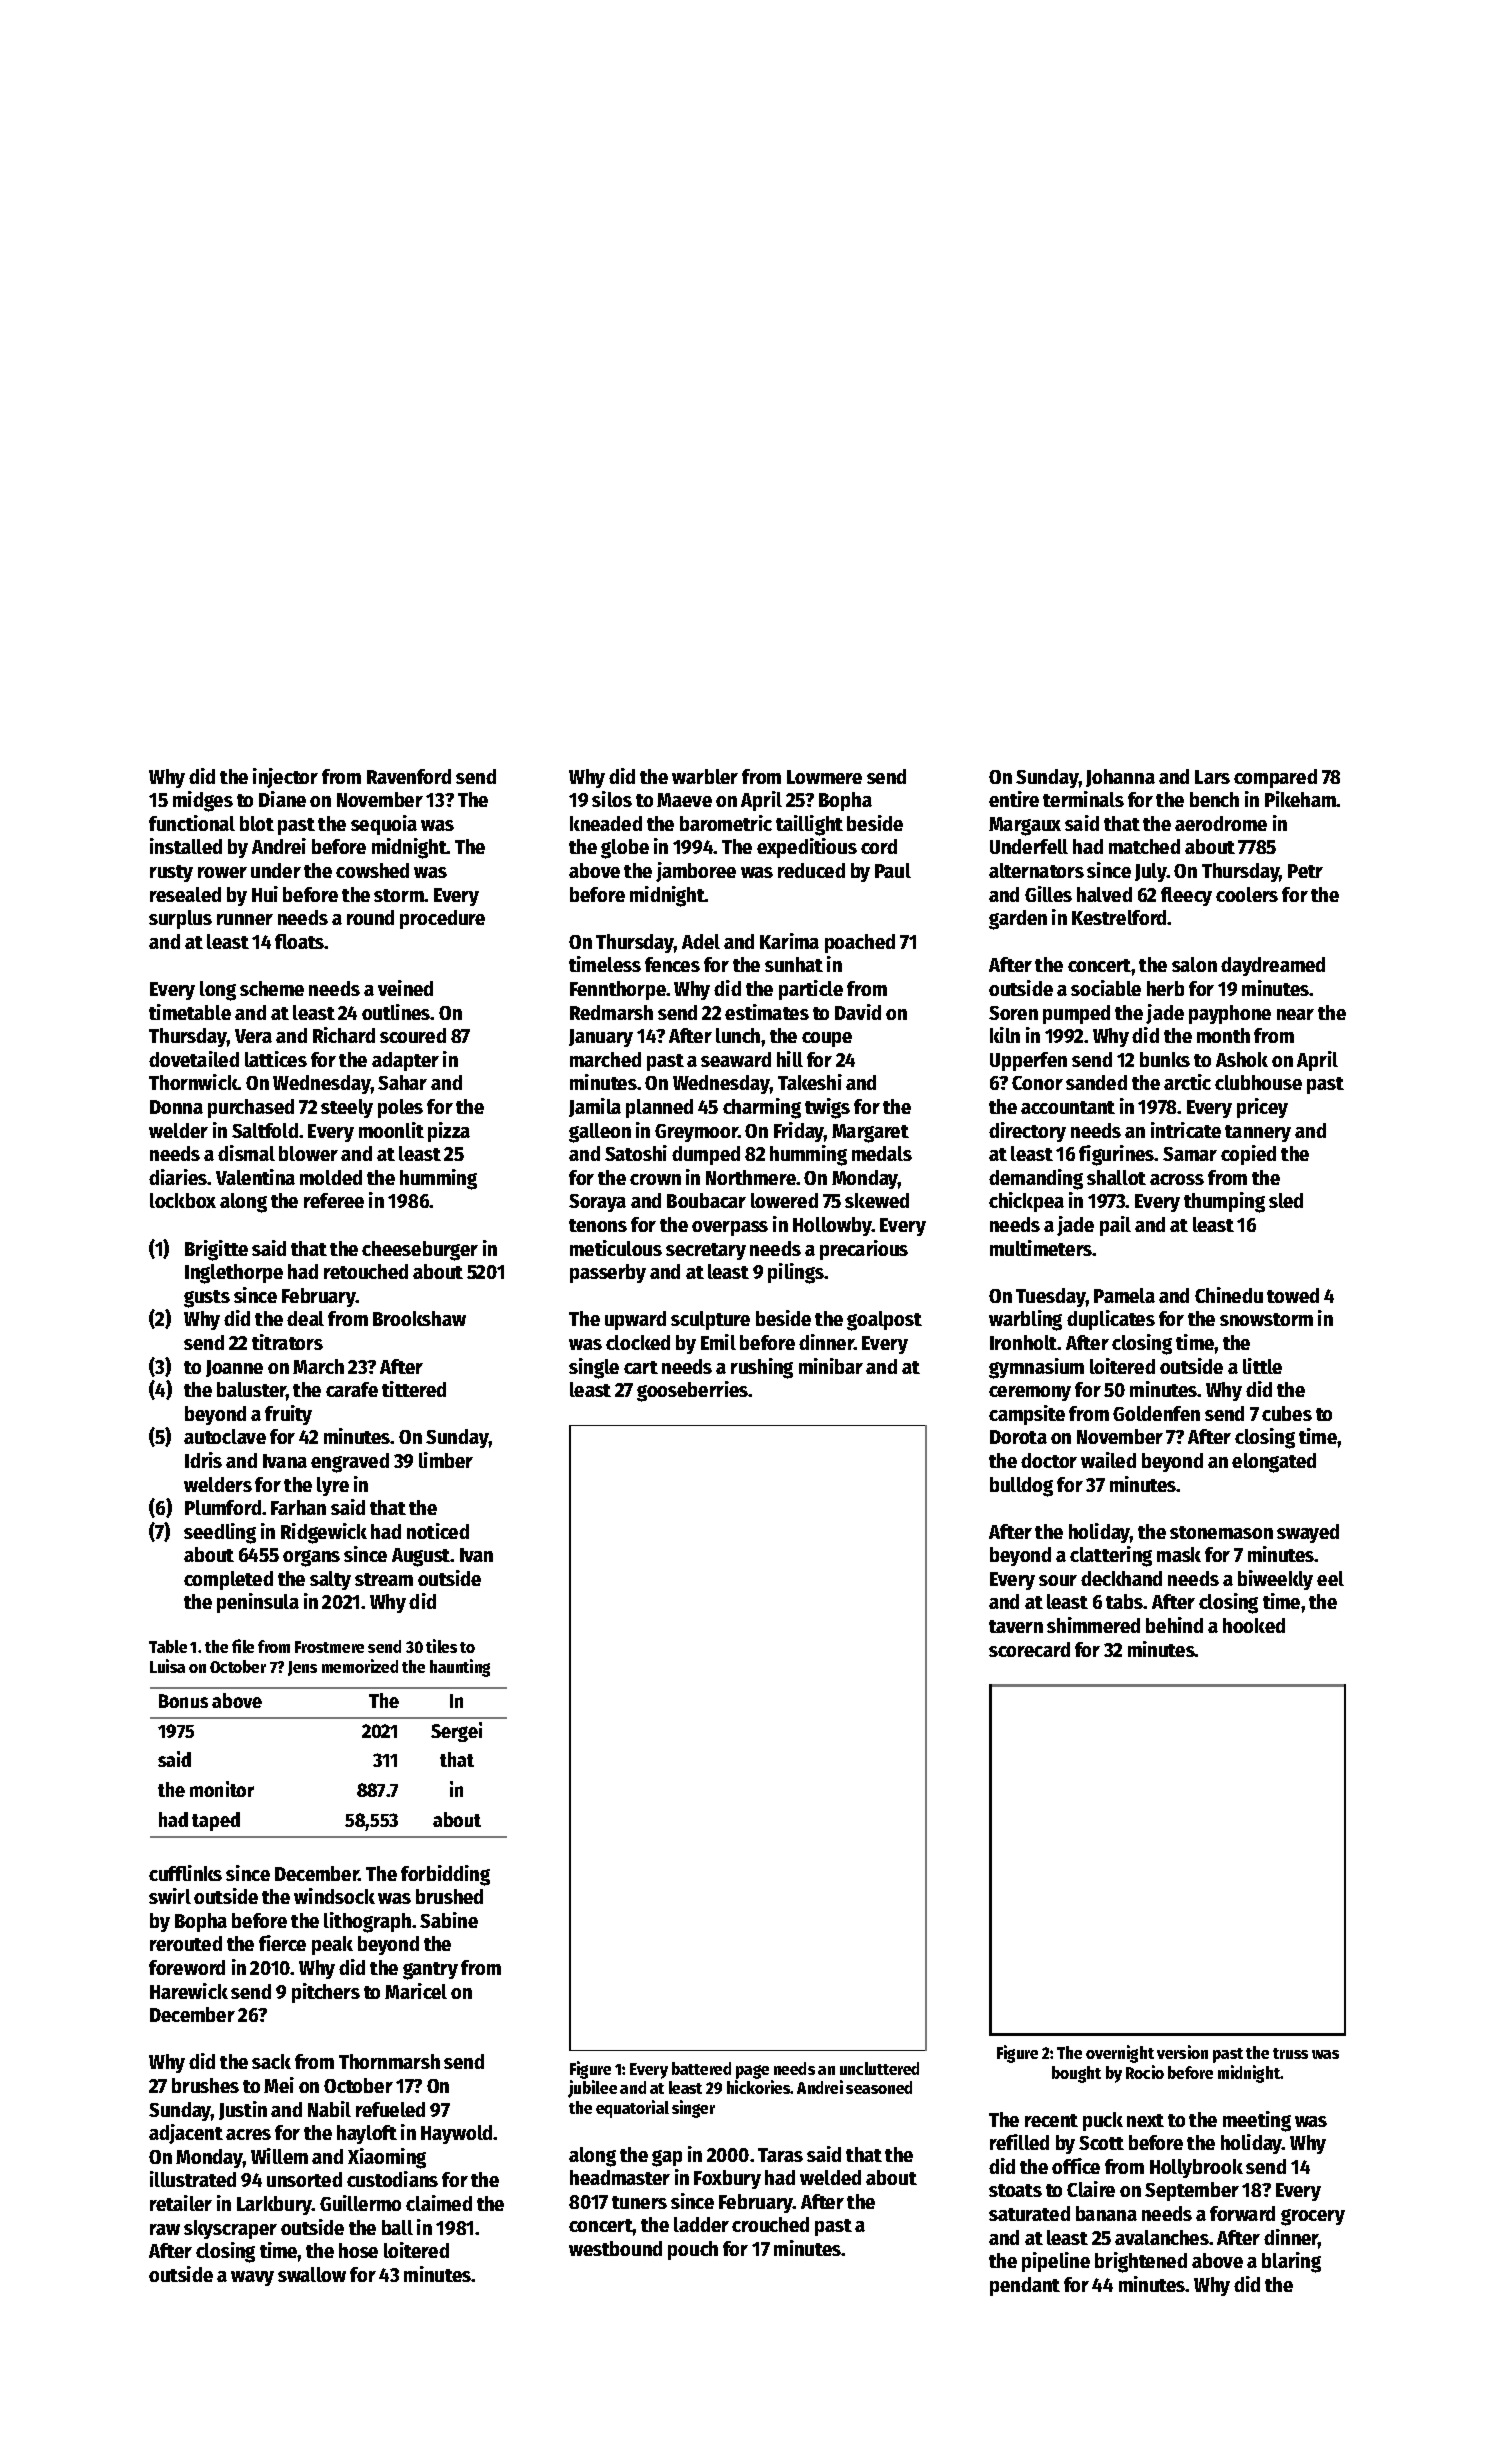  Describe the element at coordinates (1308, 1533) in the screenshot. I see `swayed` at that location.
